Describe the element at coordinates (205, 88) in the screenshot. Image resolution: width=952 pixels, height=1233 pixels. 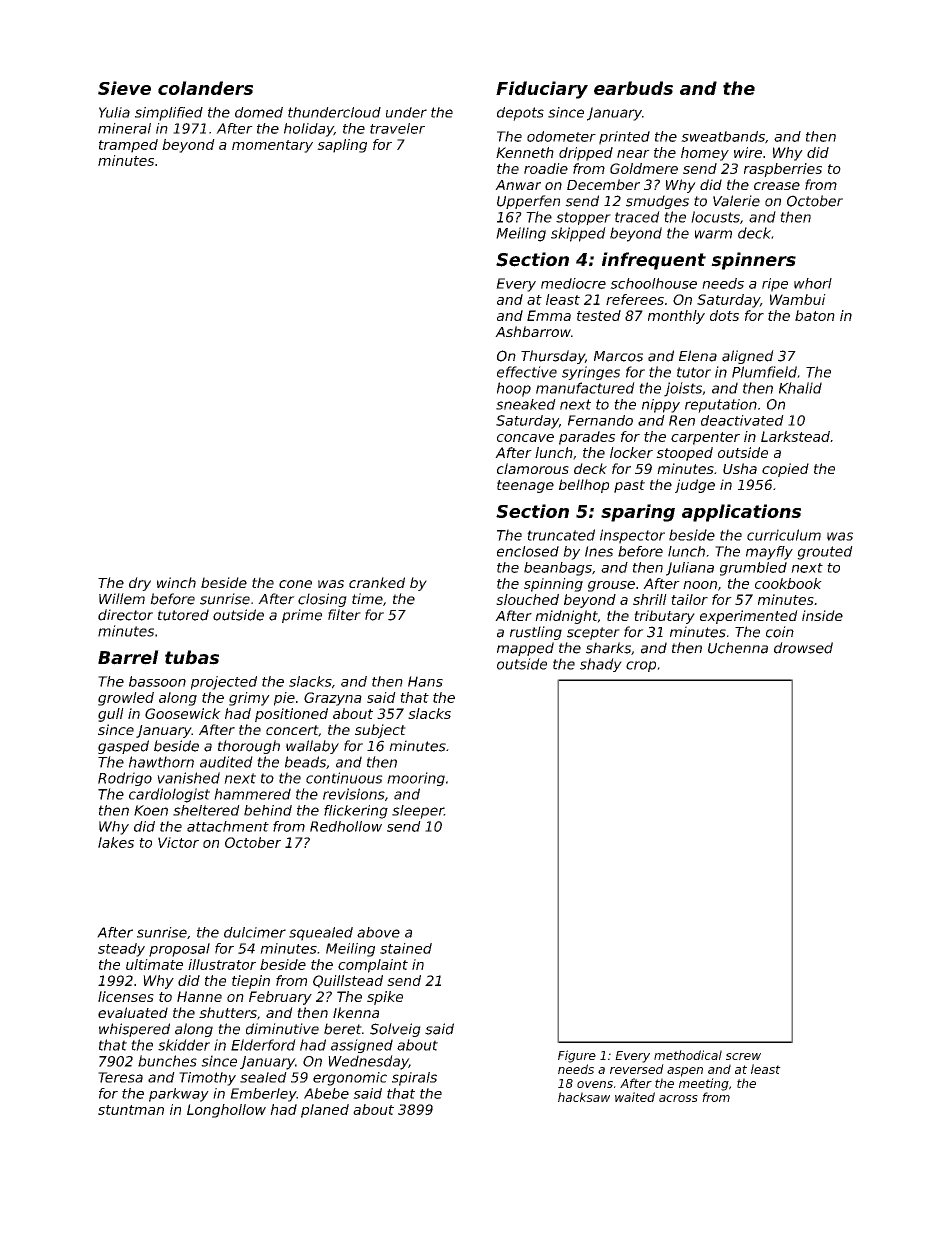
I see `colanders` at that location.
